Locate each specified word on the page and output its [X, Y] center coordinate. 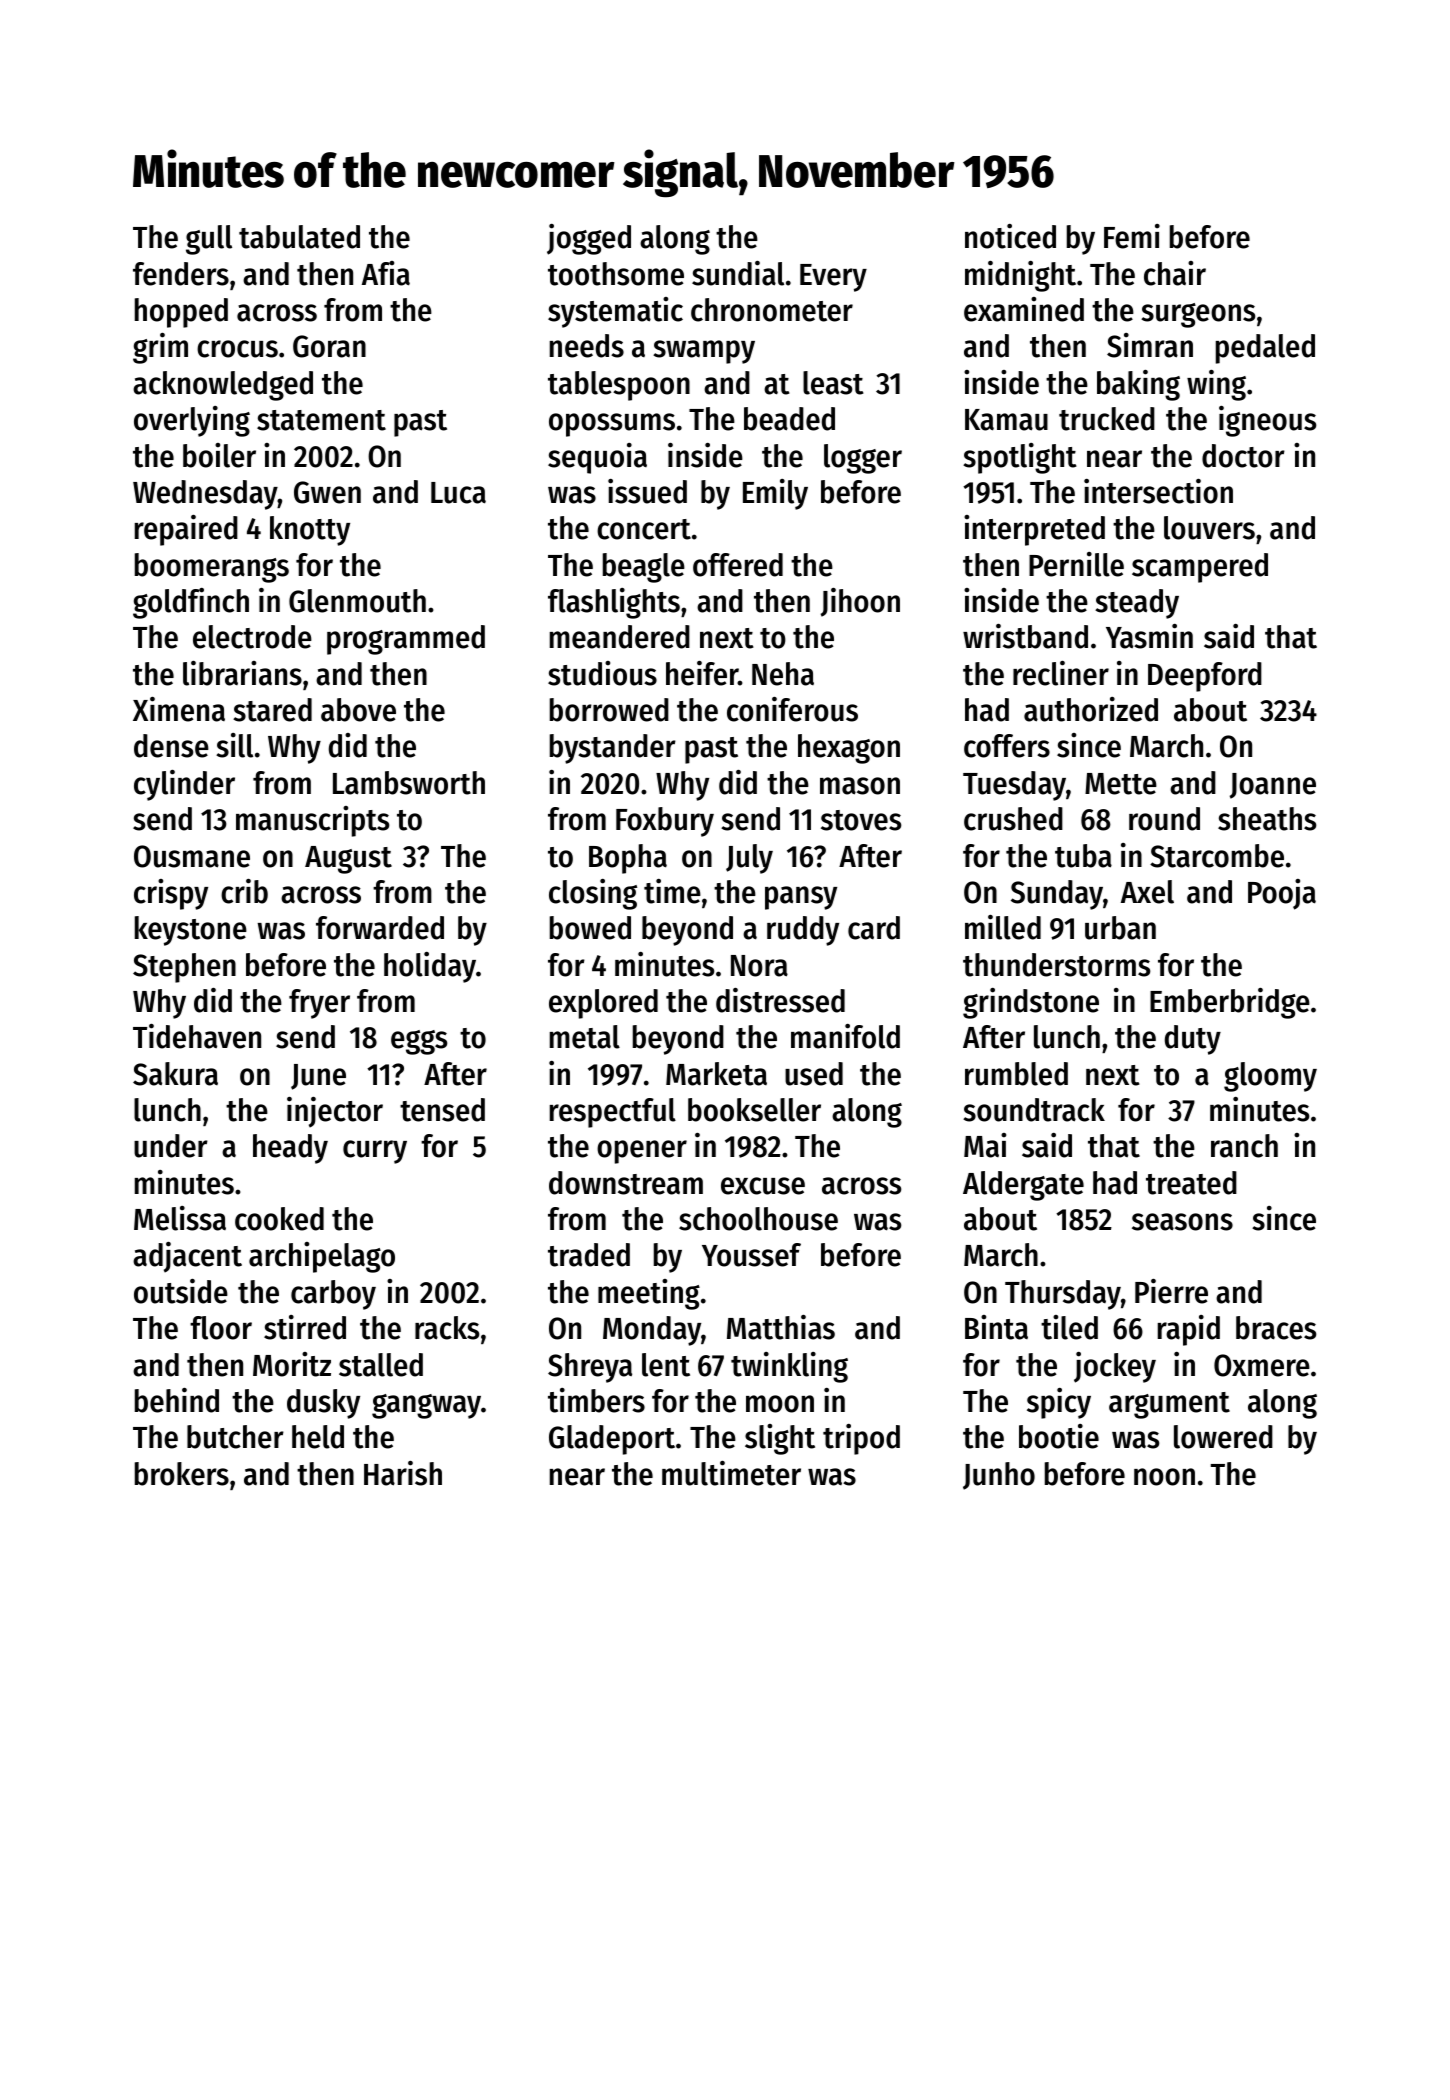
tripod [861, 1439]
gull [209, 240]
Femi [1132, 236]
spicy [1059, 1403]
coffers [1007, 746]
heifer [702, 673]
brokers [182, 1474]
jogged [589, 239]
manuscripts [312, 821]
